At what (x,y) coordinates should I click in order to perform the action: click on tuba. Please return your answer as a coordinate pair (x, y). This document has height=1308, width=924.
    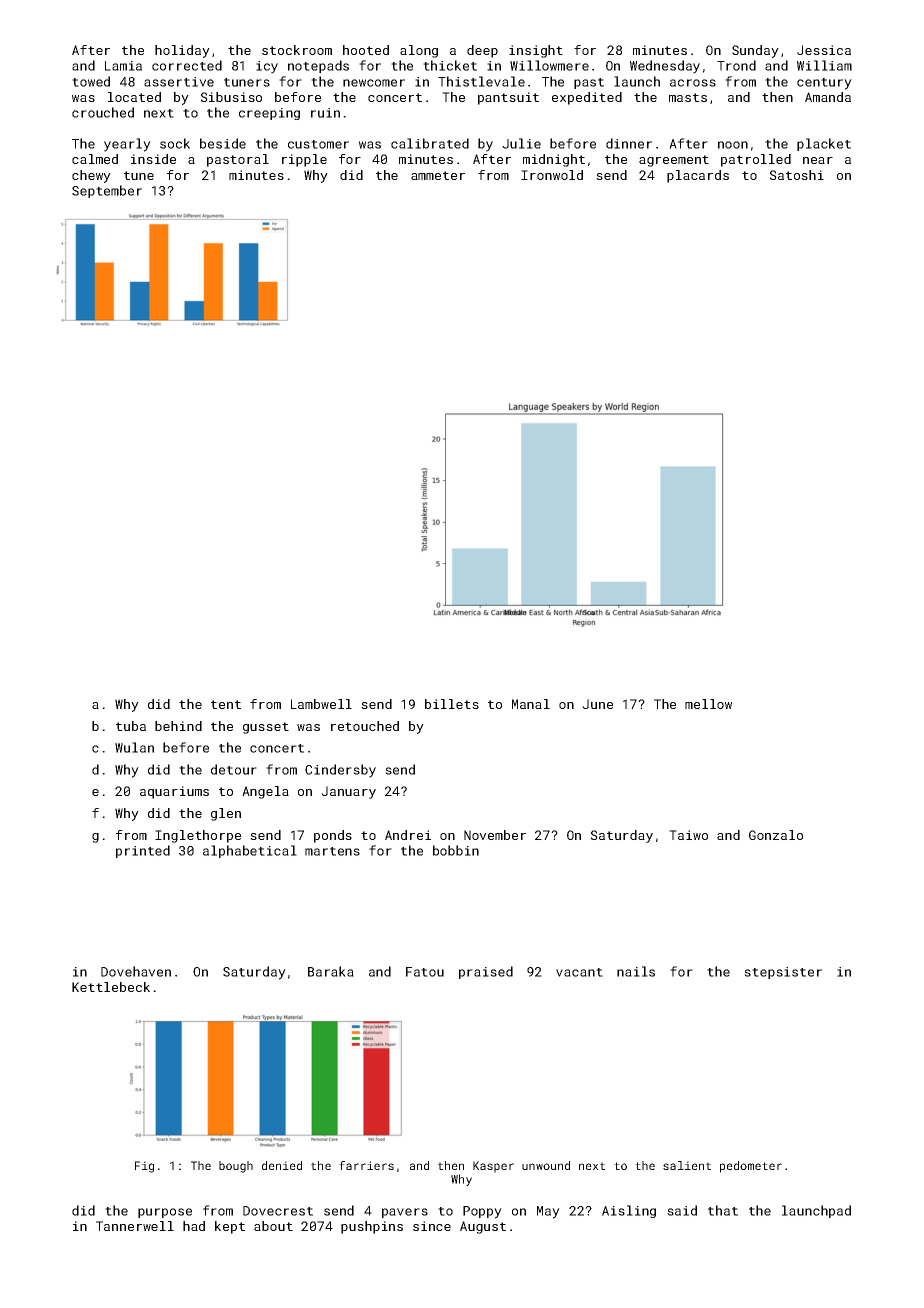
    Looking at the image, I should click on (131, 726).
